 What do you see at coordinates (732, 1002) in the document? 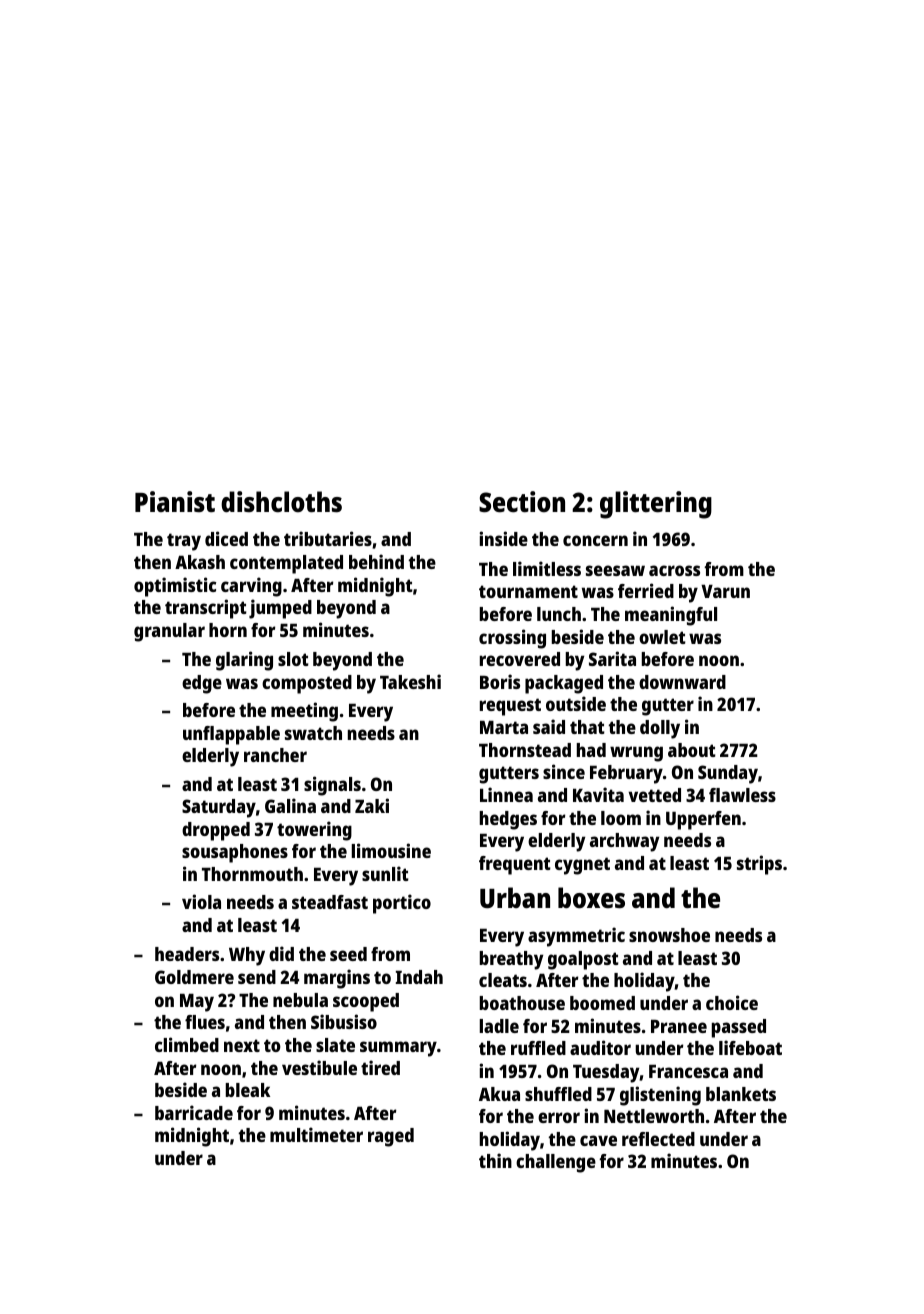
I see `choice` at bounding box center [732, 1002].
